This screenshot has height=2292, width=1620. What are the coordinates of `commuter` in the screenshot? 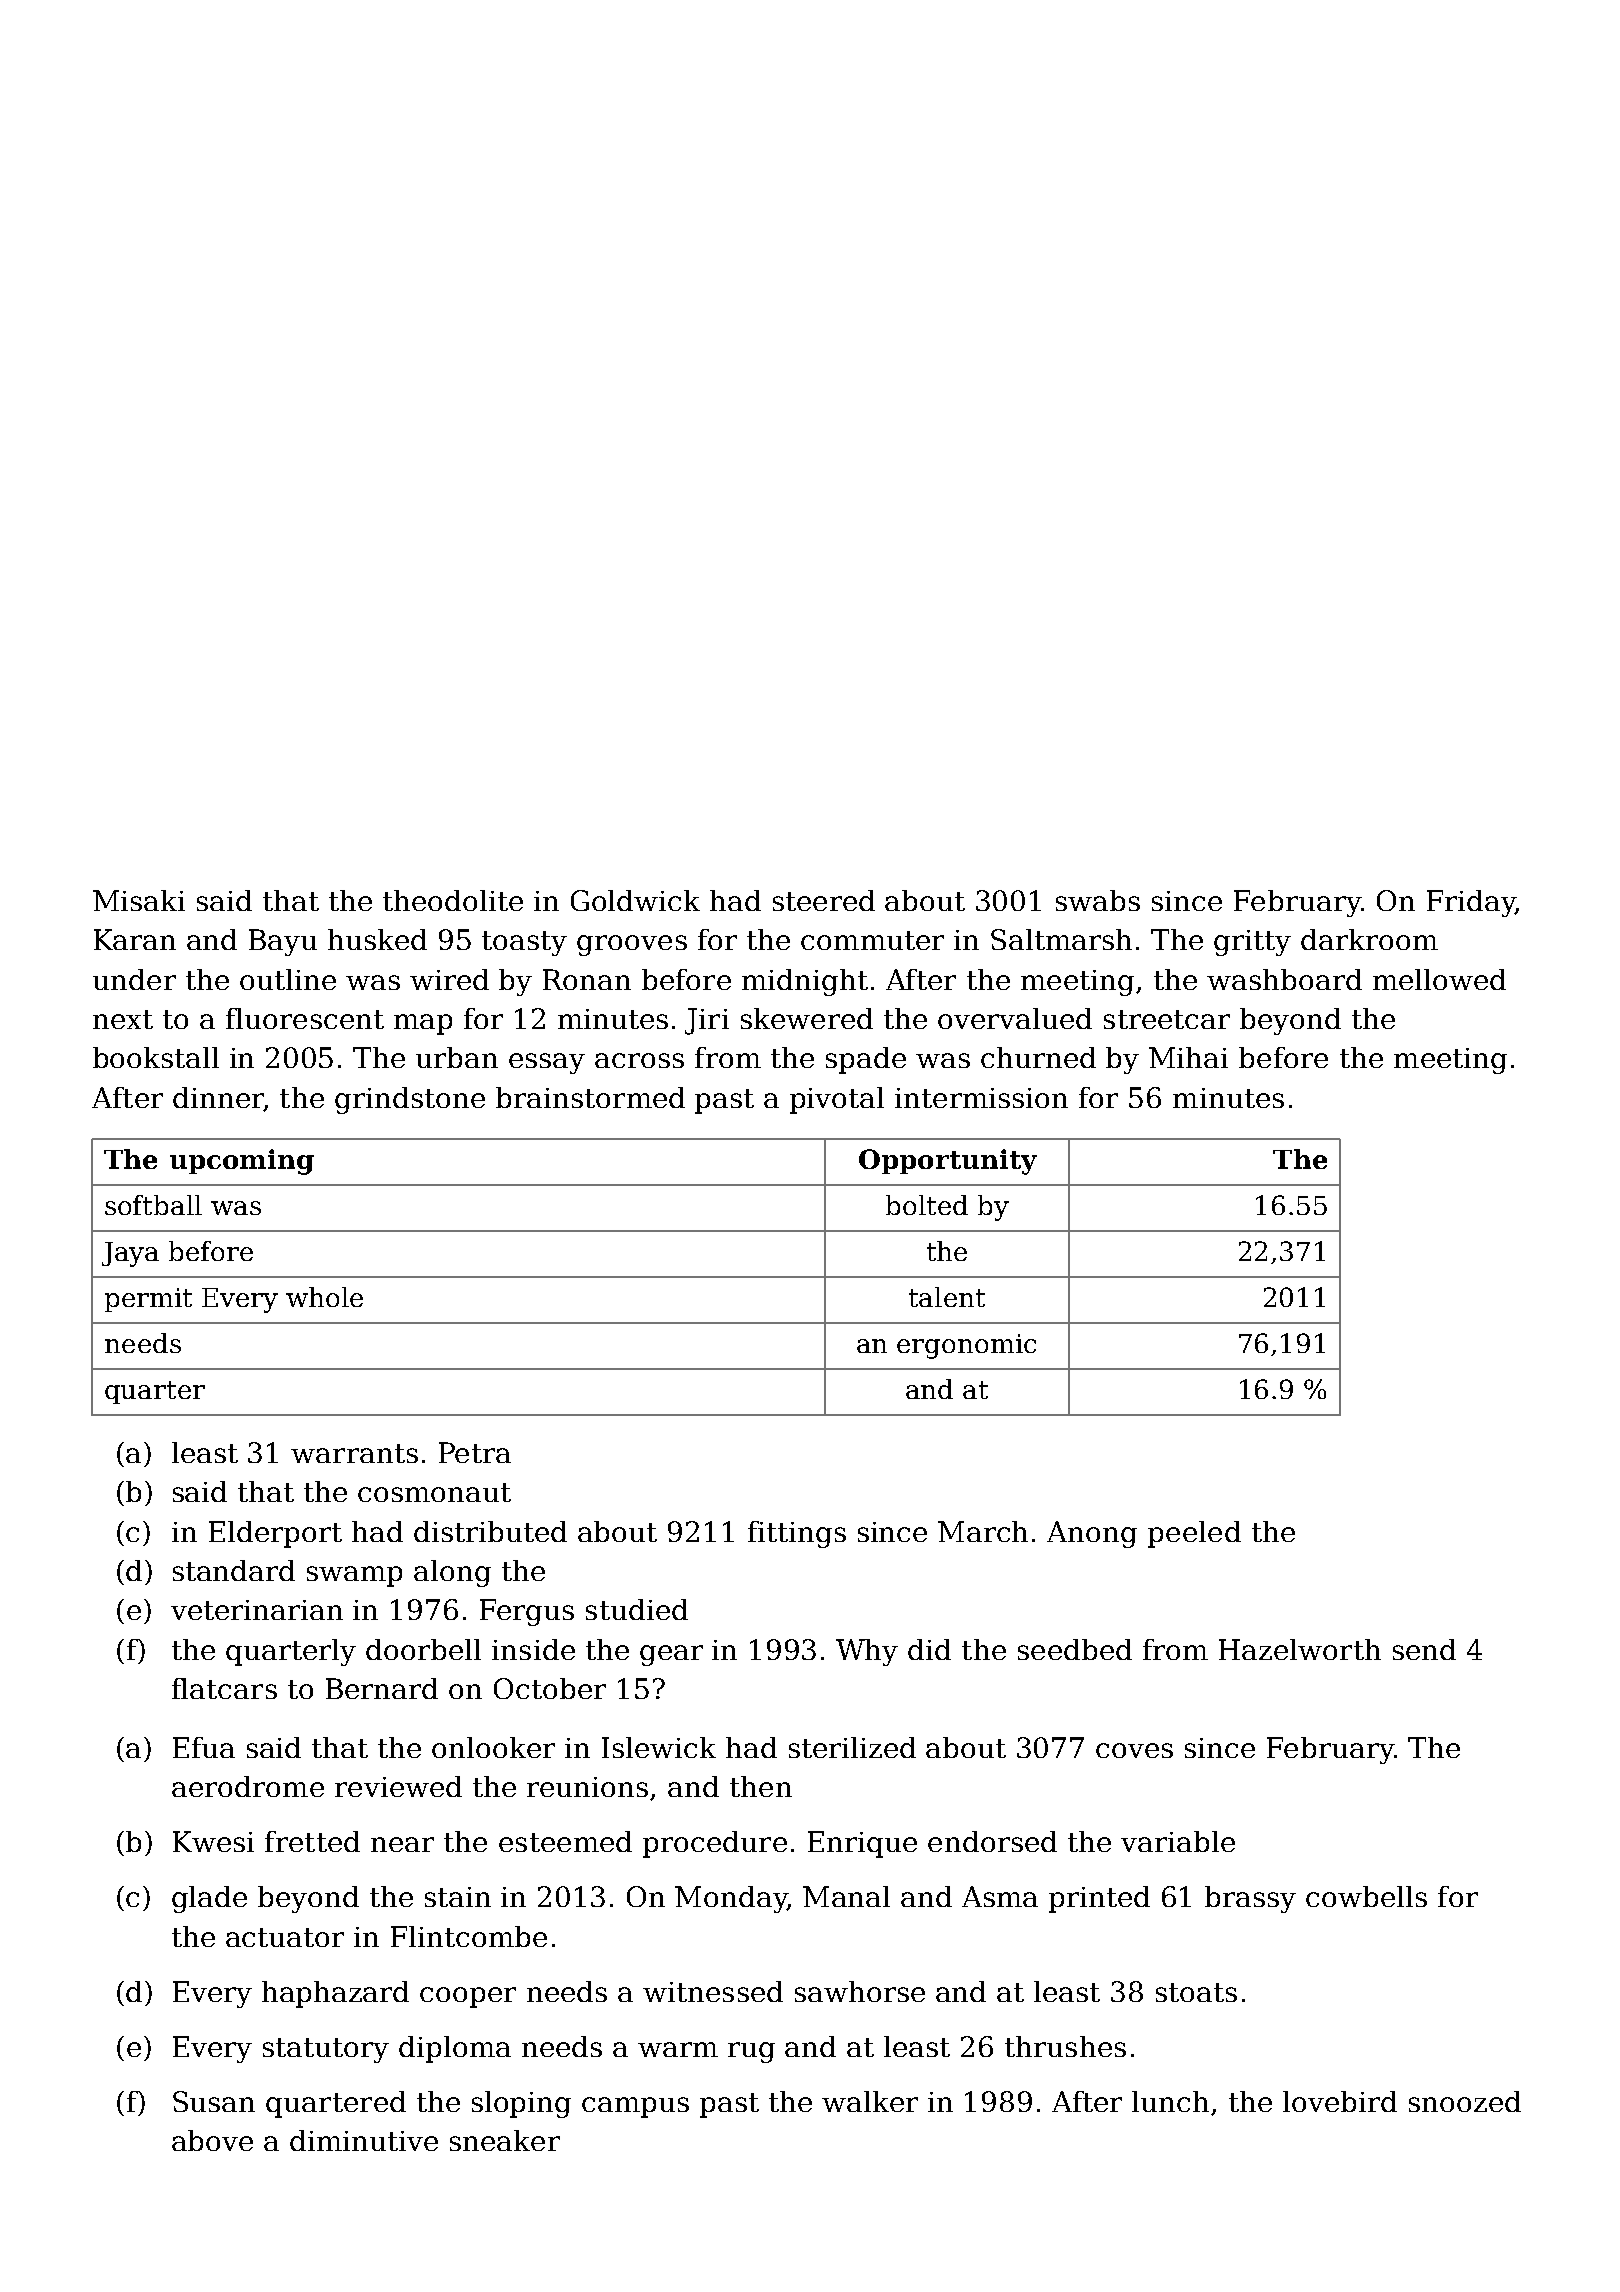 It's located at (872, 940).
